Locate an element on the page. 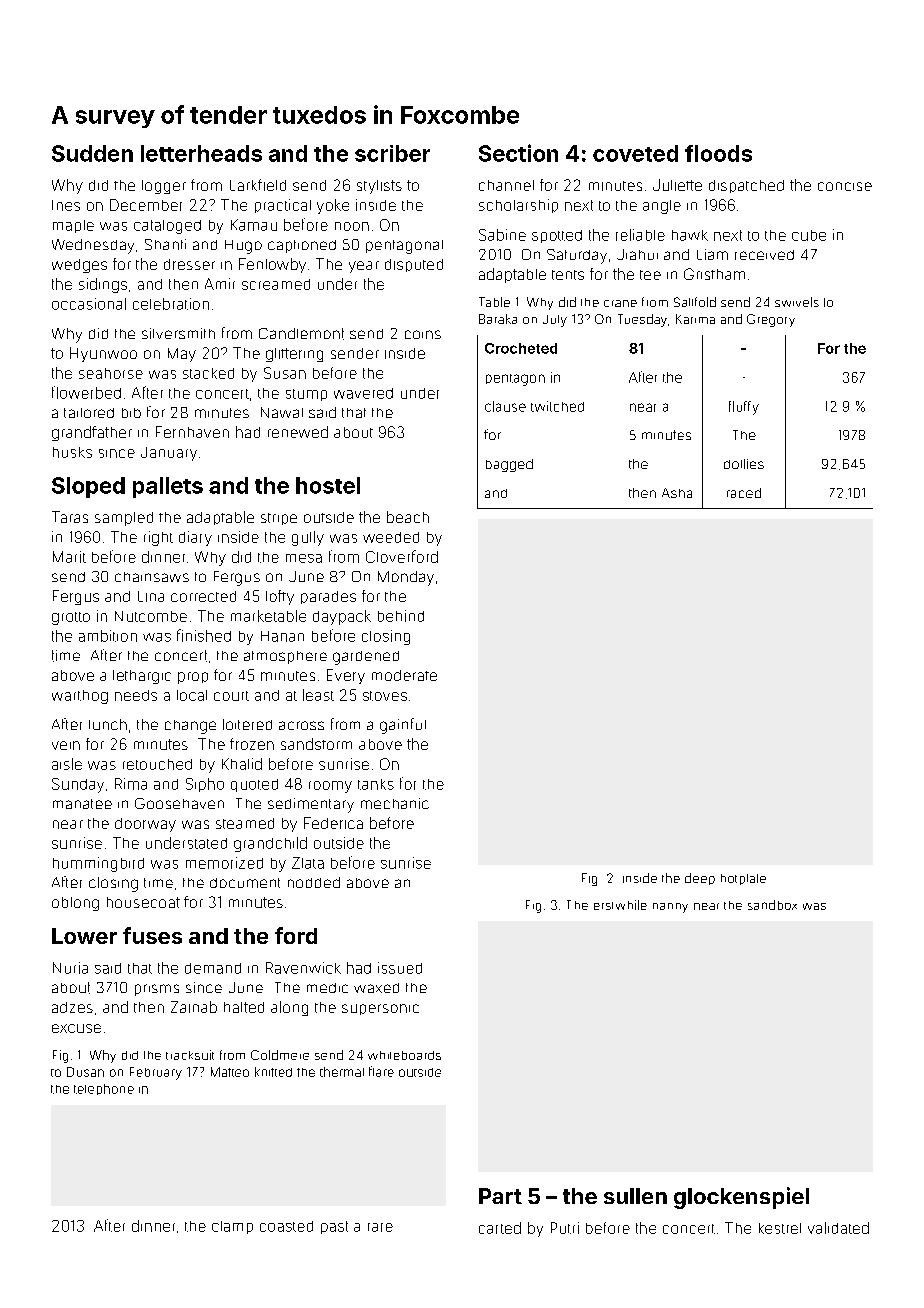 The height and width of the page is (1308, 924). channel is located at coordinates (506, 185).
